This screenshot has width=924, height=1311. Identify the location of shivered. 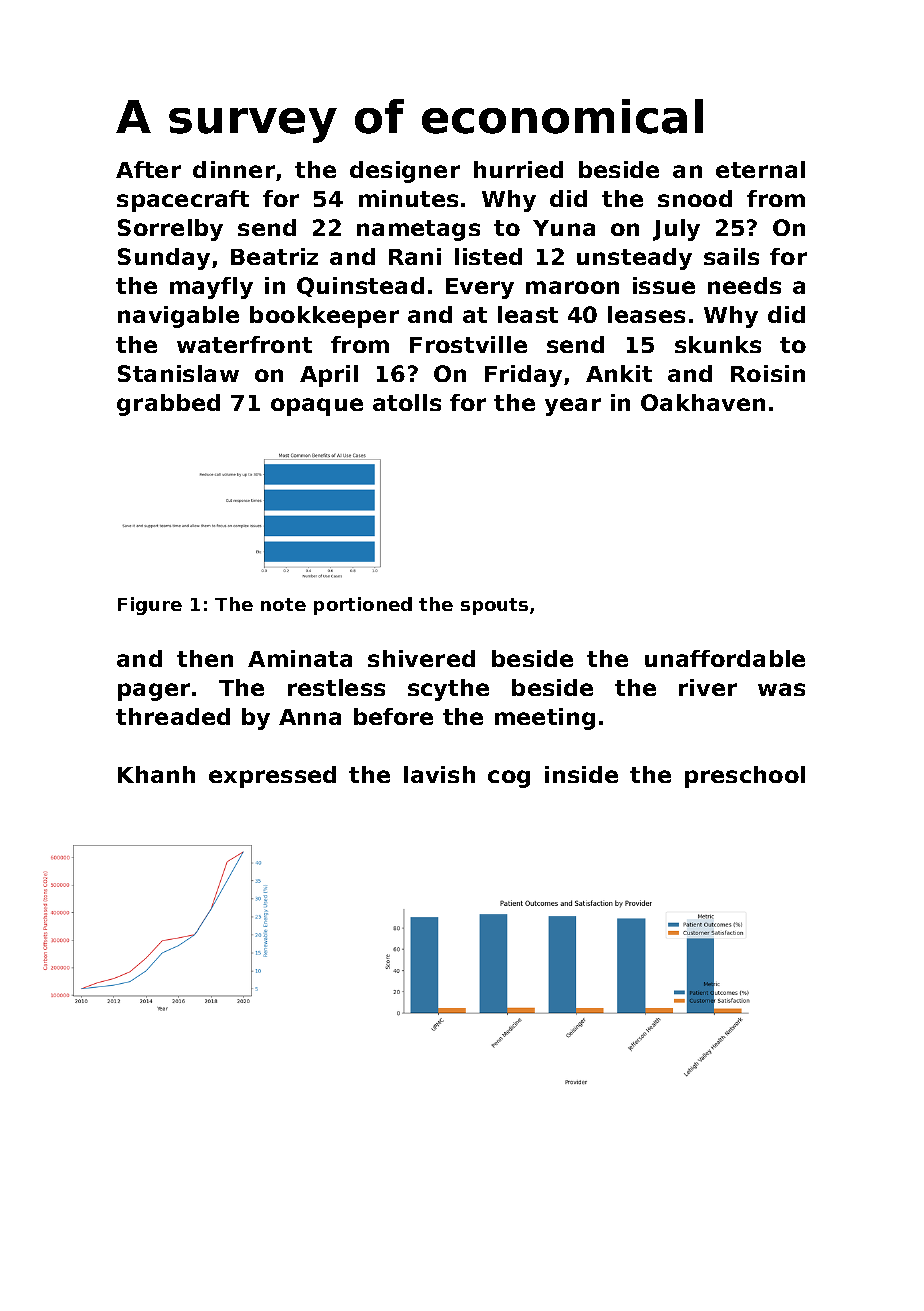
(421, 658).
